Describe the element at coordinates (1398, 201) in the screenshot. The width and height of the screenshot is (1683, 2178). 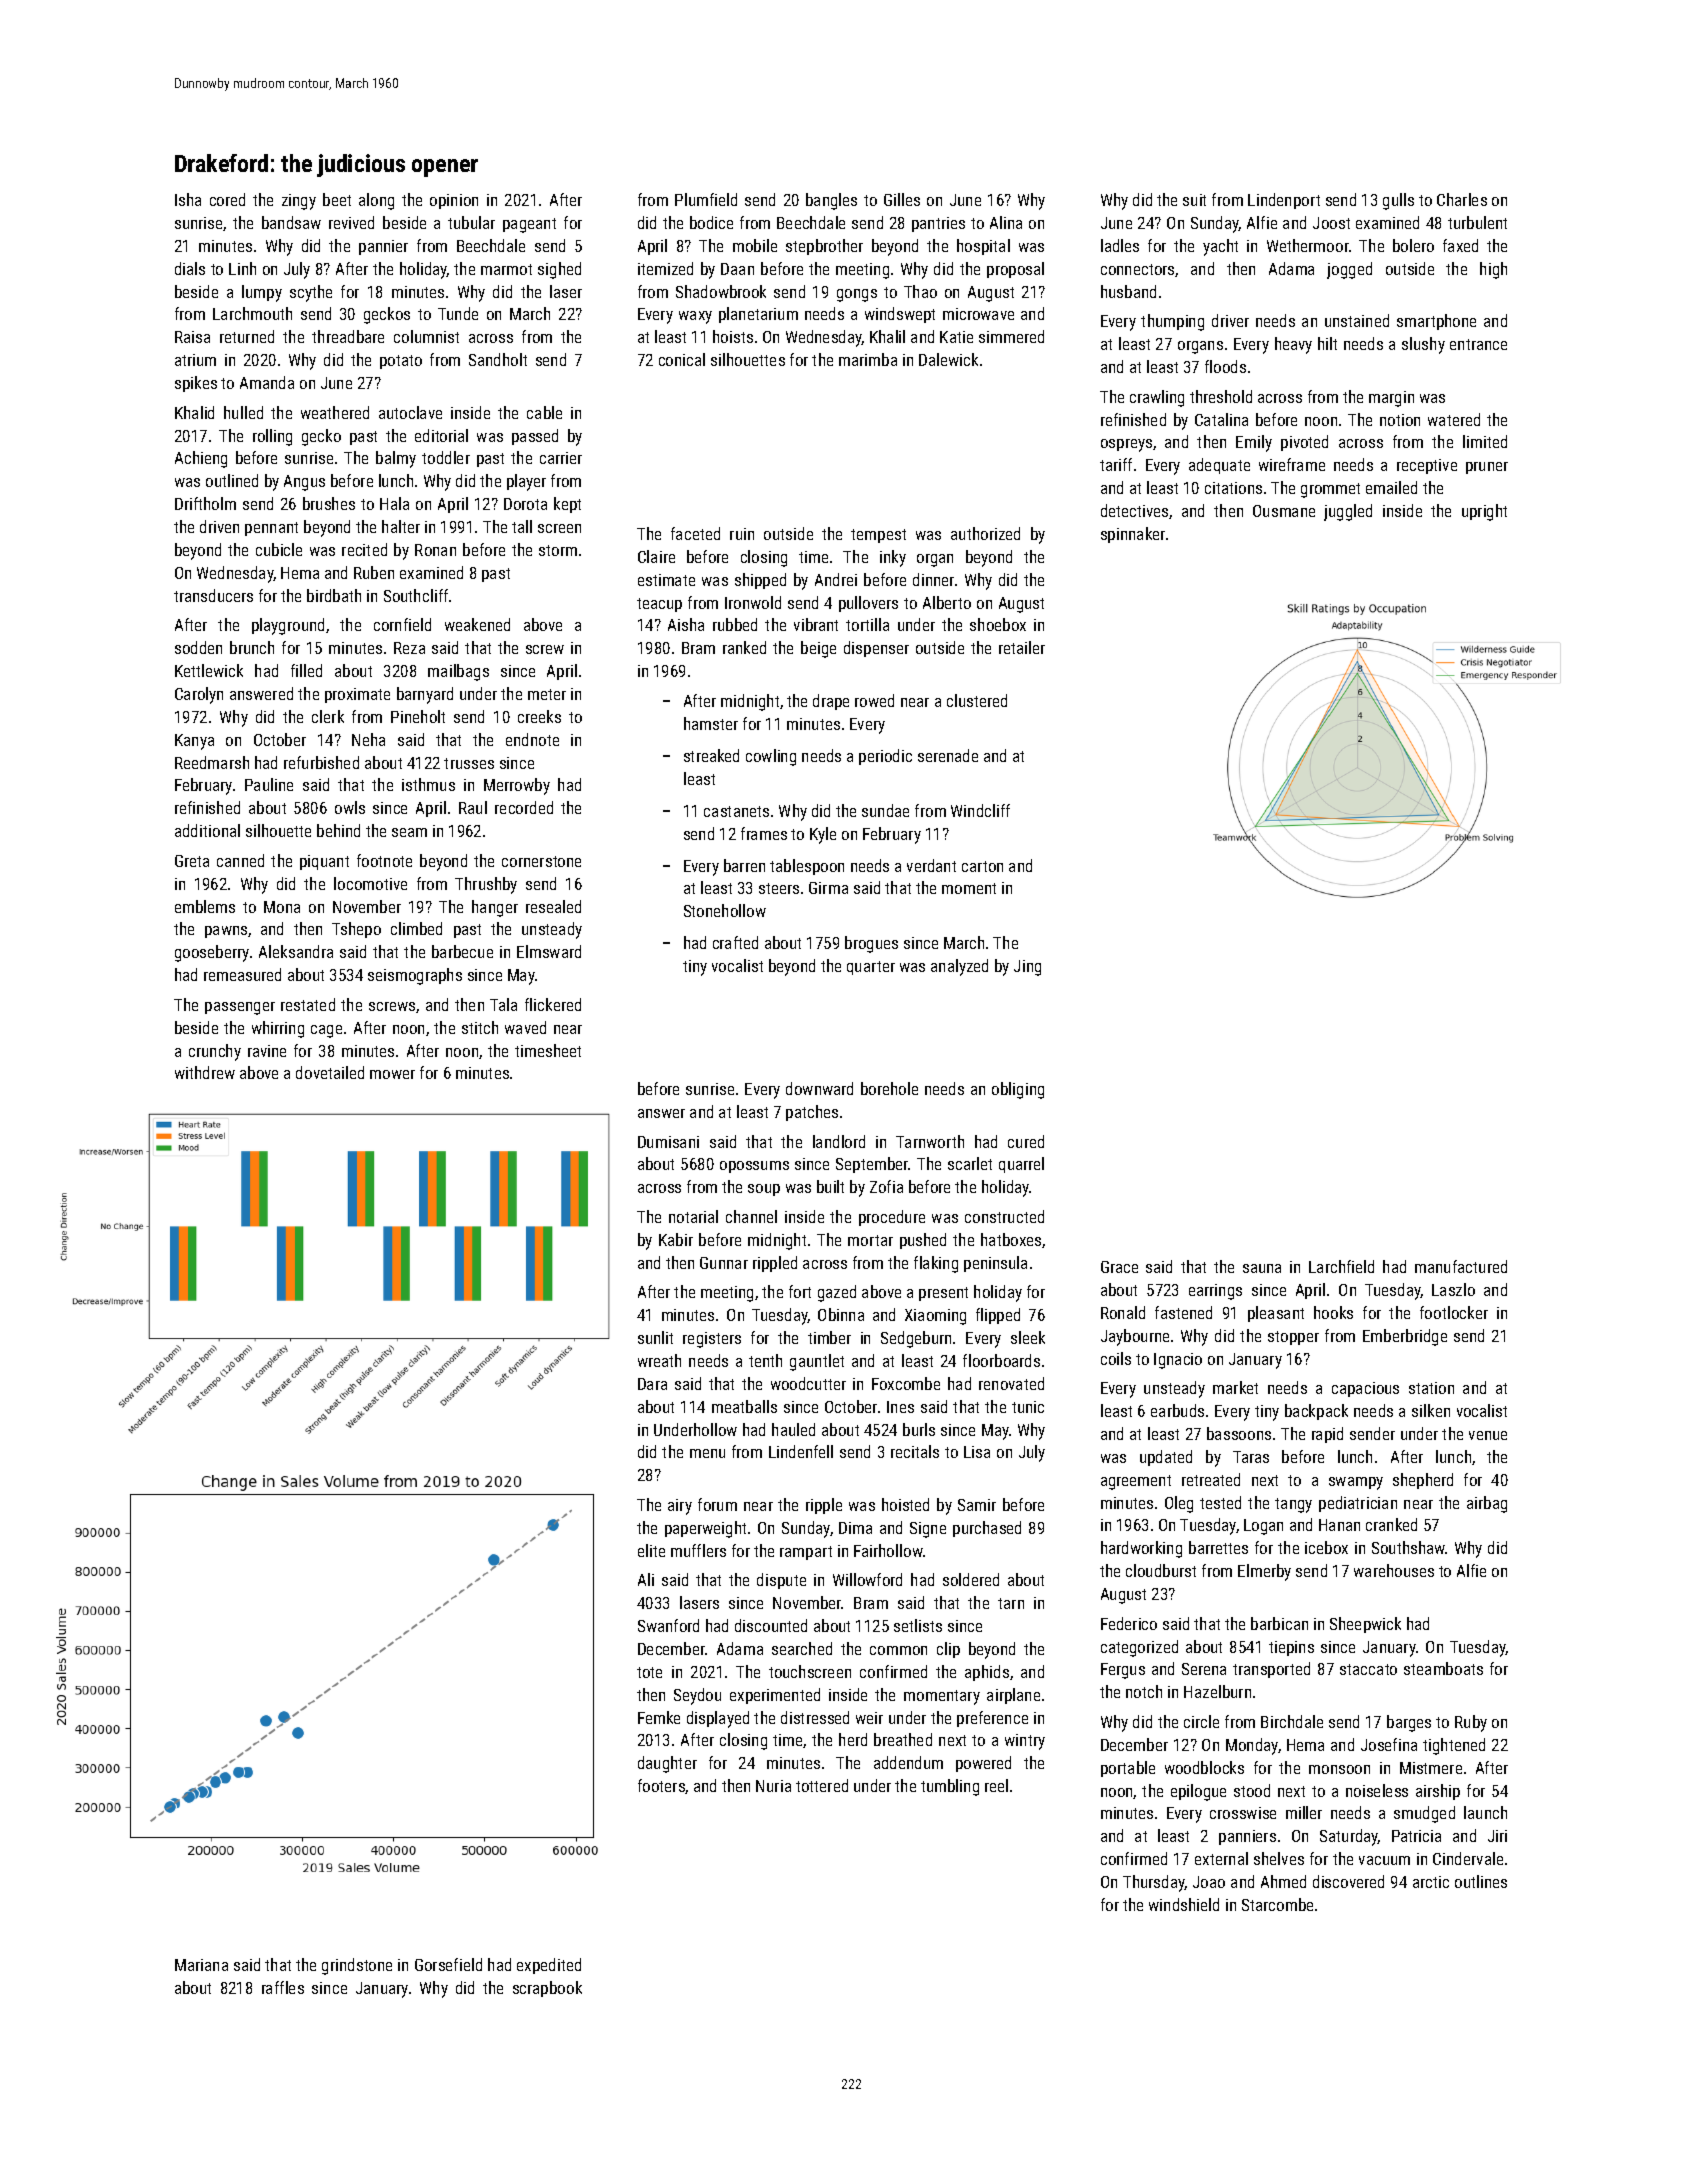
I see `gulls` at that location.
